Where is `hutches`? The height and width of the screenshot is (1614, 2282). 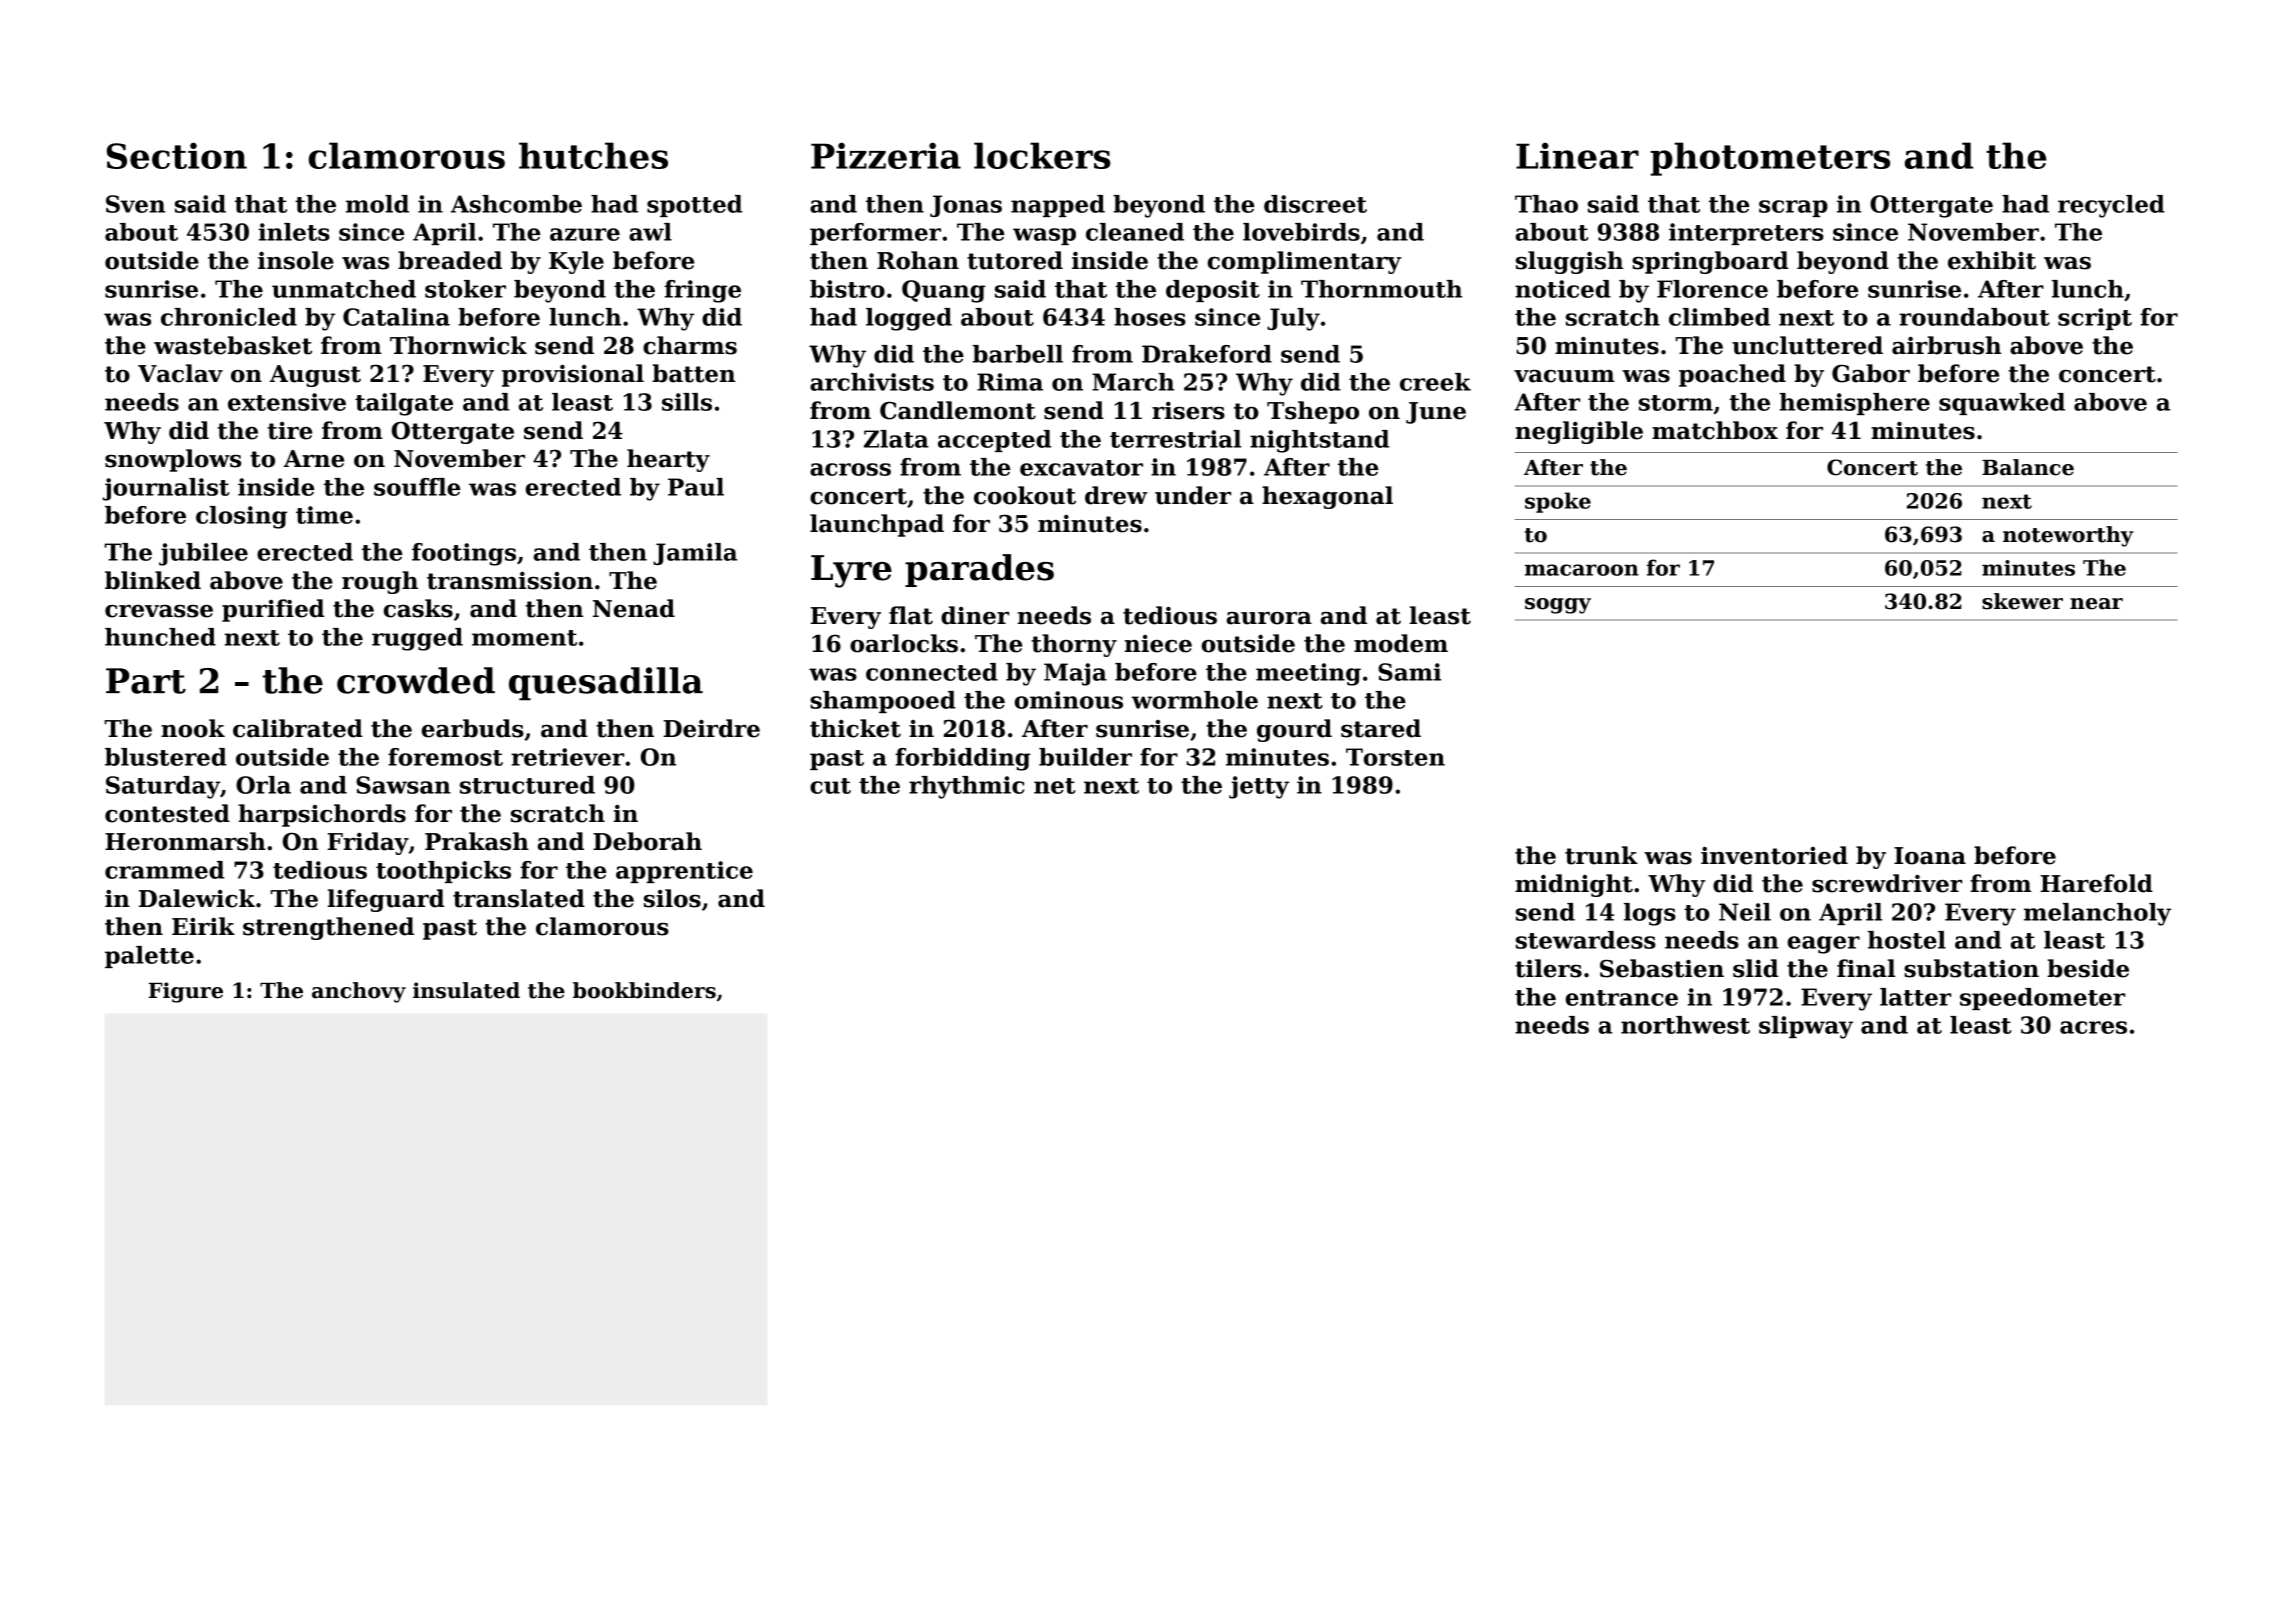 hutches is located at coordinates (593, 155).
